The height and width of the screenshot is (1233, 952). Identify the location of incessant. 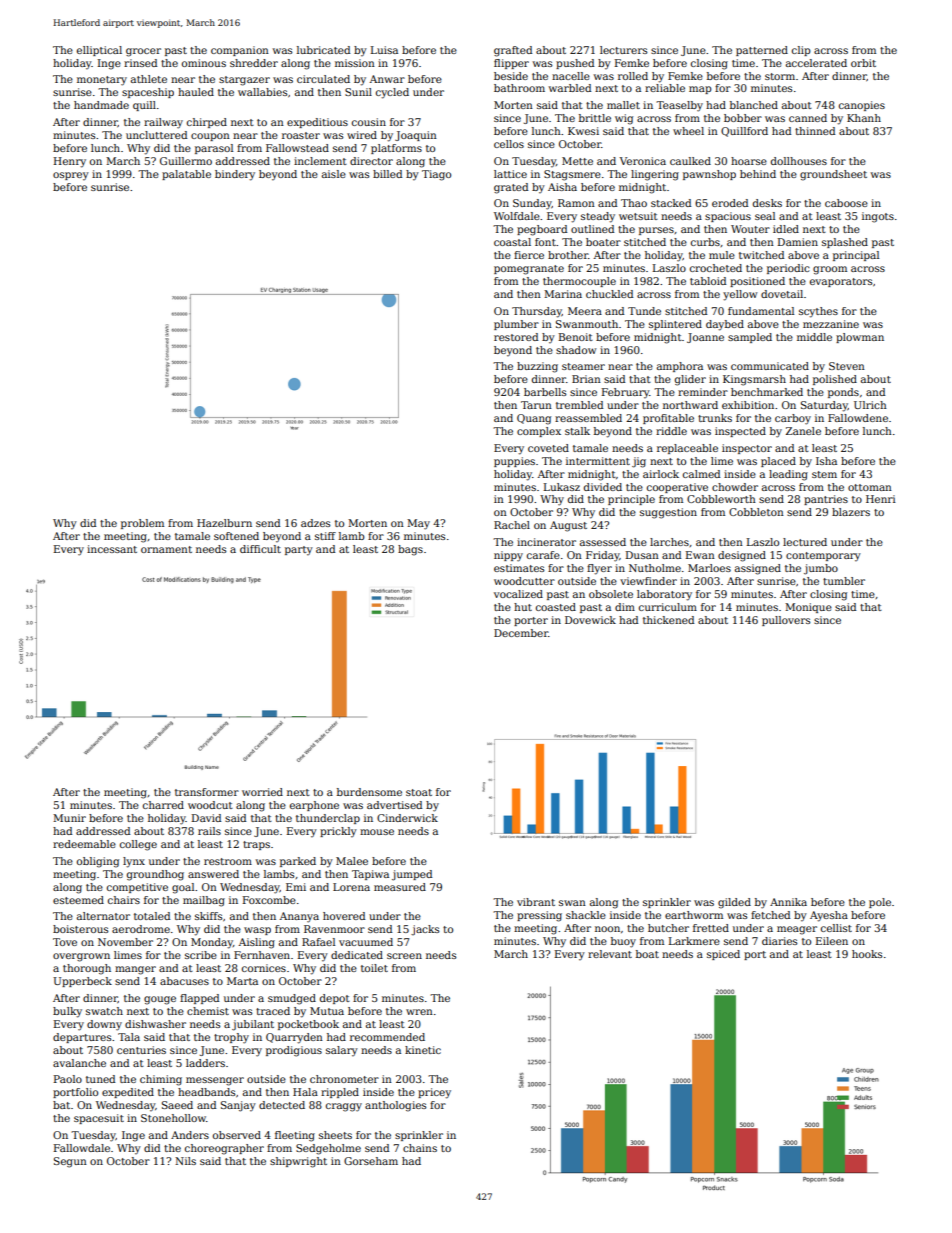
(112, 549).
